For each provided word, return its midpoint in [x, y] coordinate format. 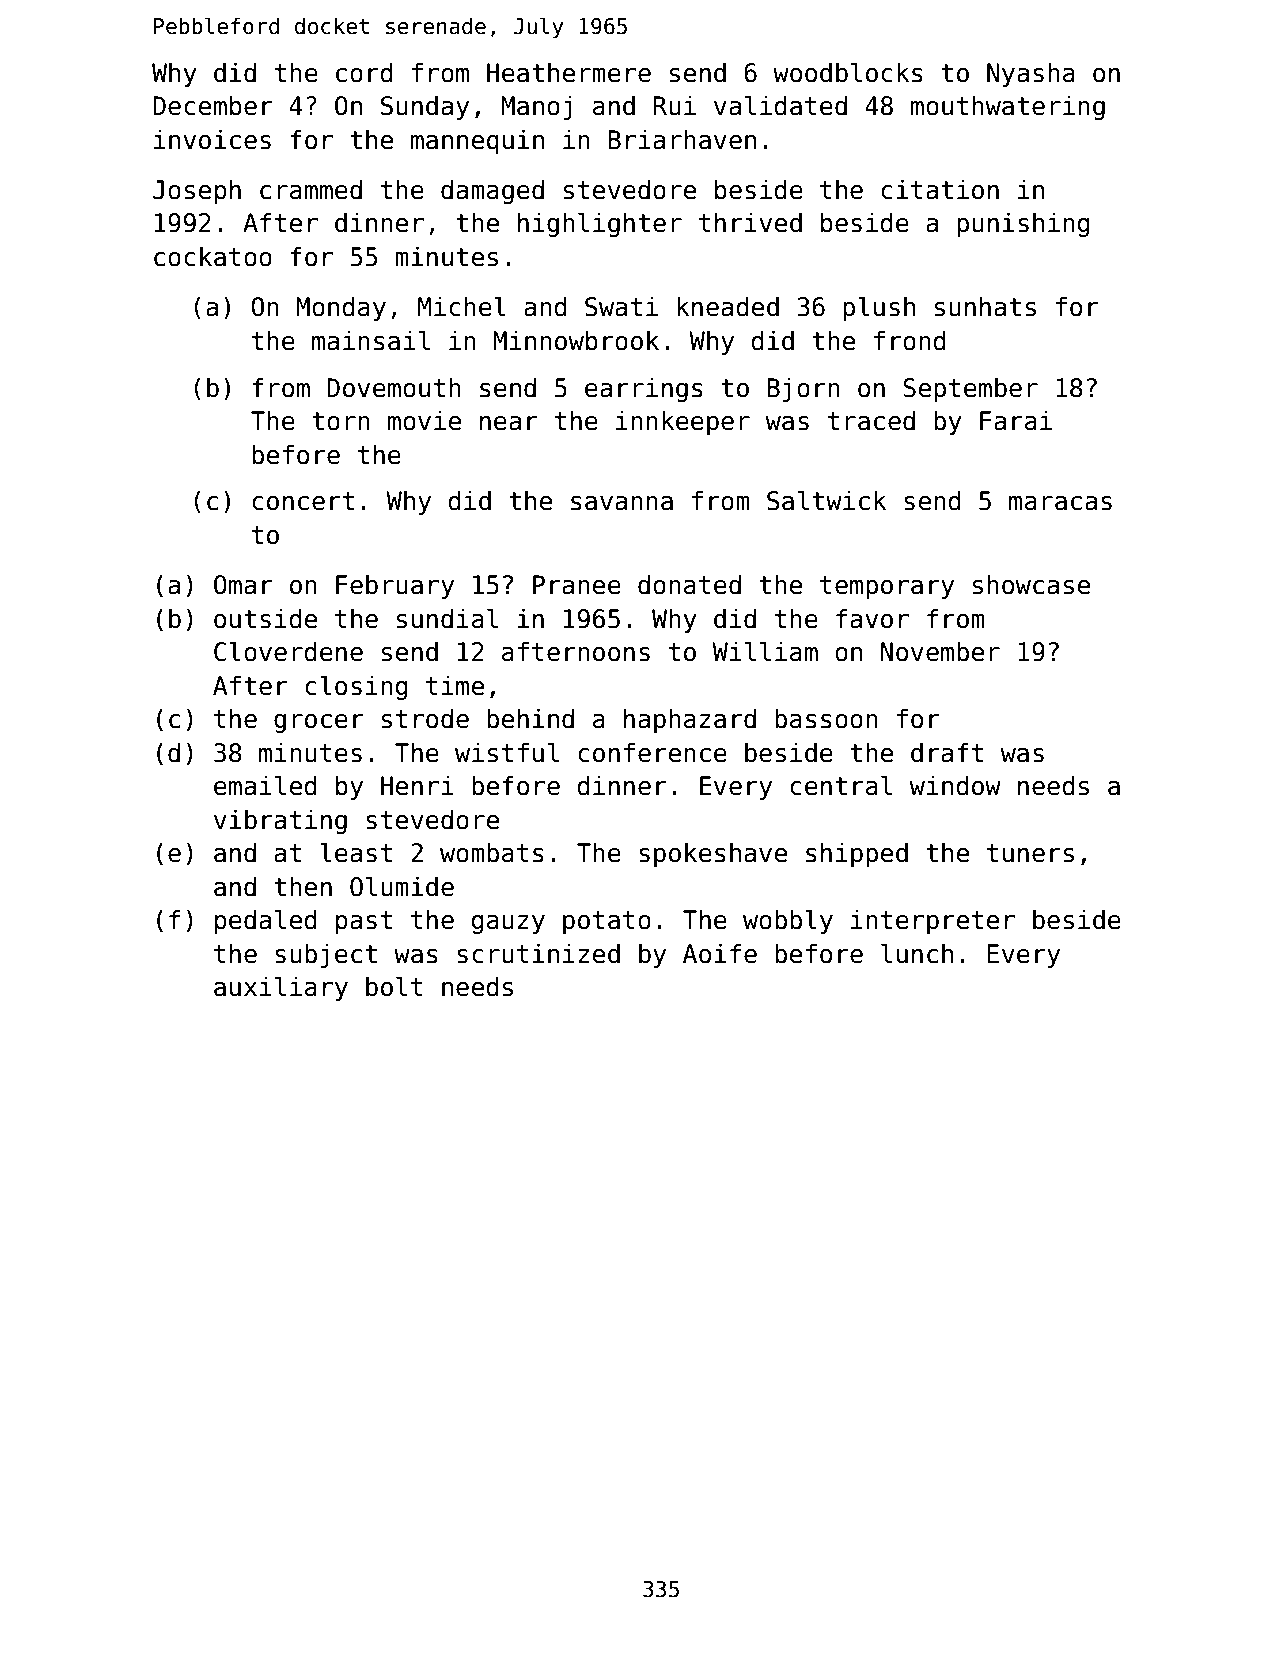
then [303, 886]
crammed [311, 189]
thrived [750, 222]
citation [940, 189]
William [765, 651]
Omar [243, 585]
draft [947, 752]
